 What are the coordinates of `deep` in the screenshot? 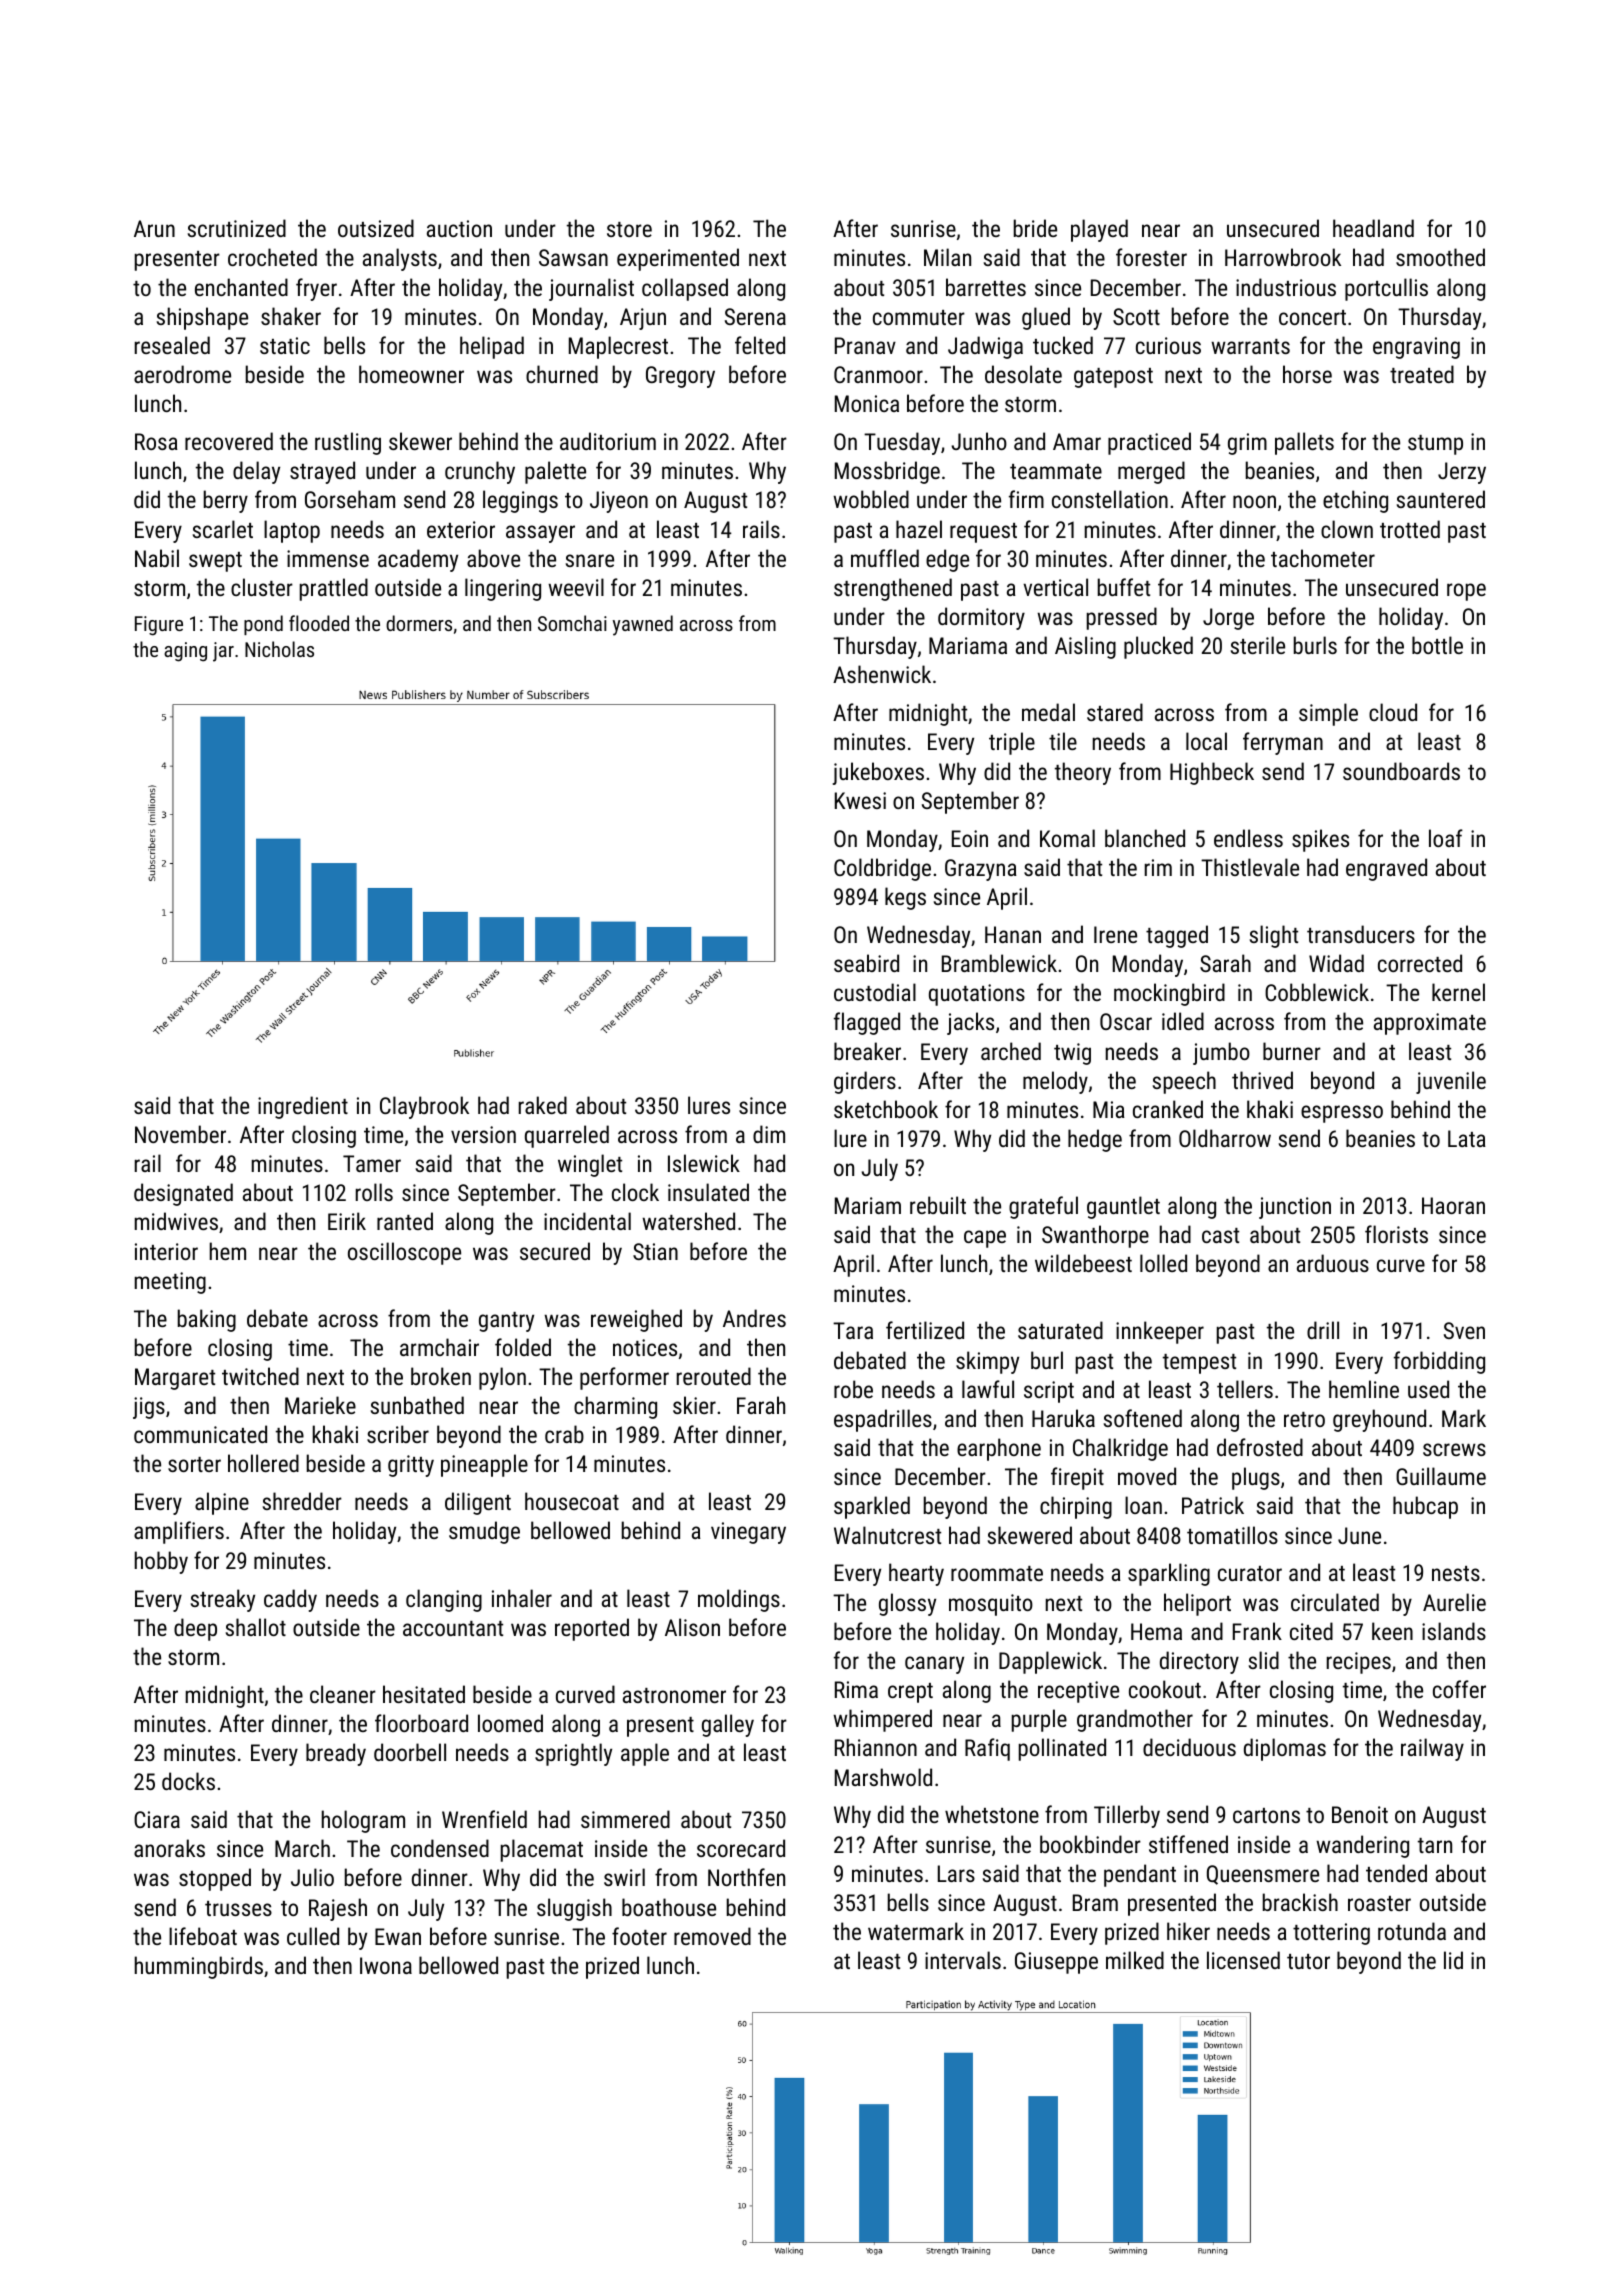 It's located at (195, 1629).
